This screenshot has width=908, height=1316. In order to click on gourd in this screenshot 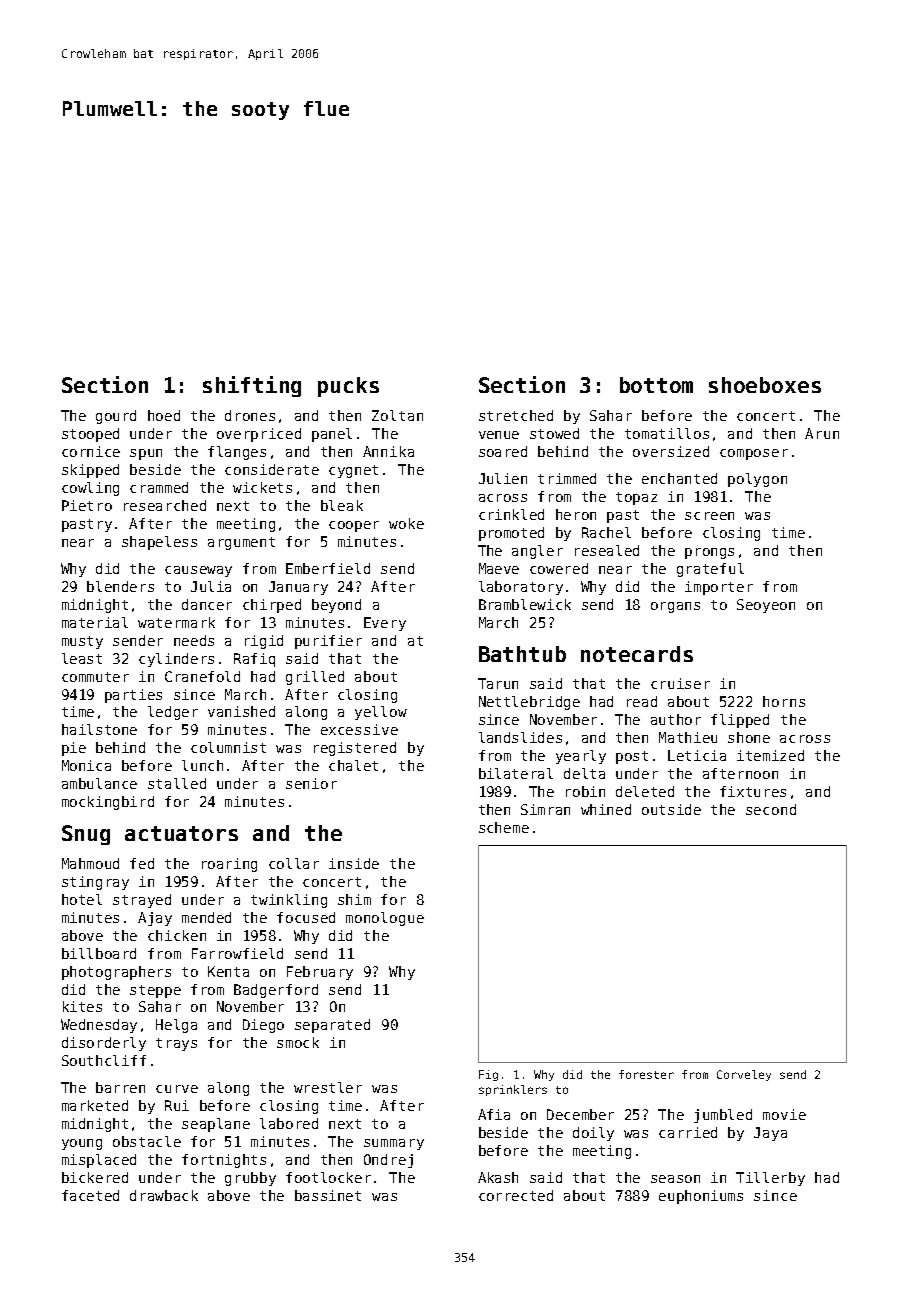, I will do `click(116, 417)`.
